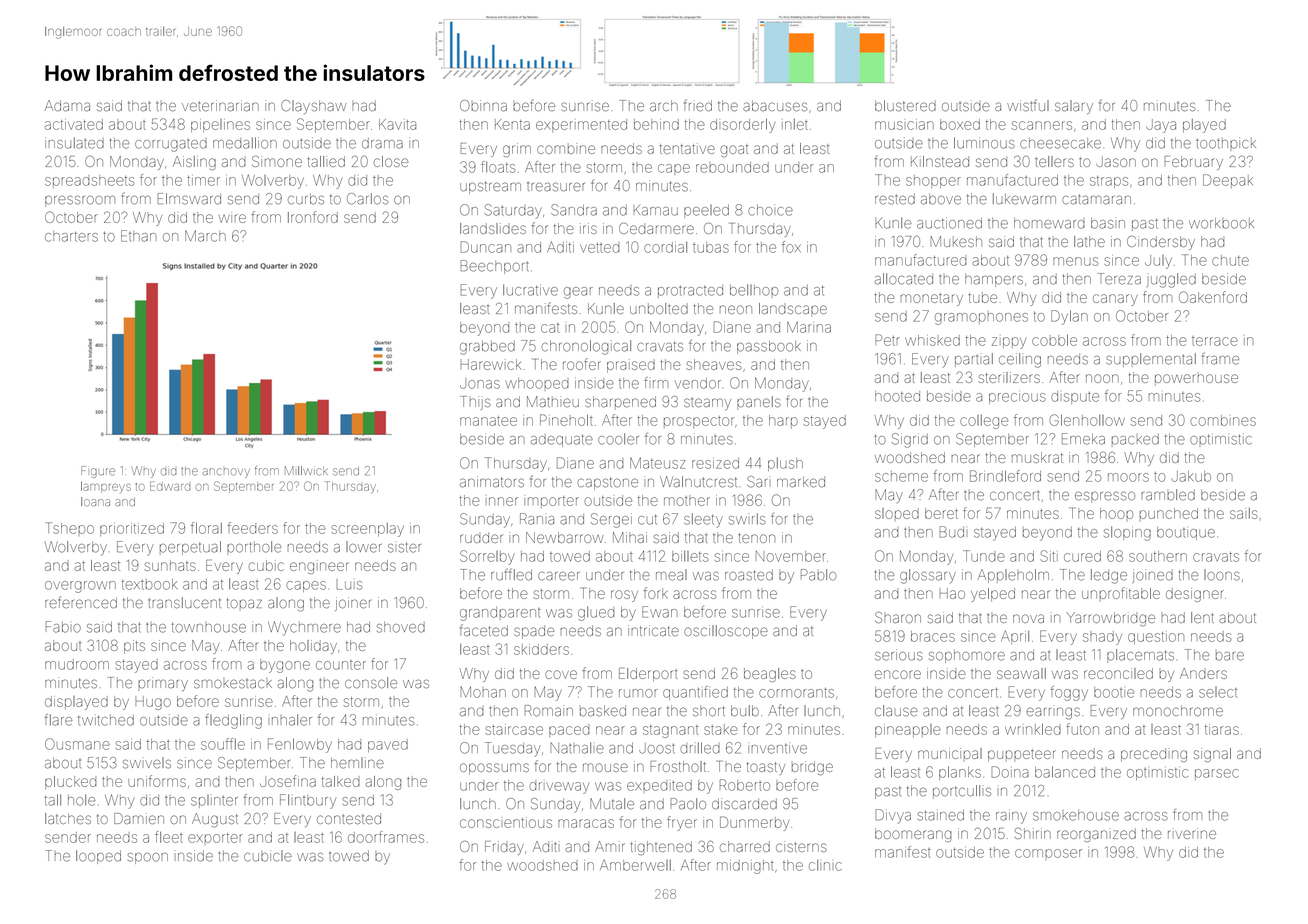  I want to click on salary, so click(1074, 107).
